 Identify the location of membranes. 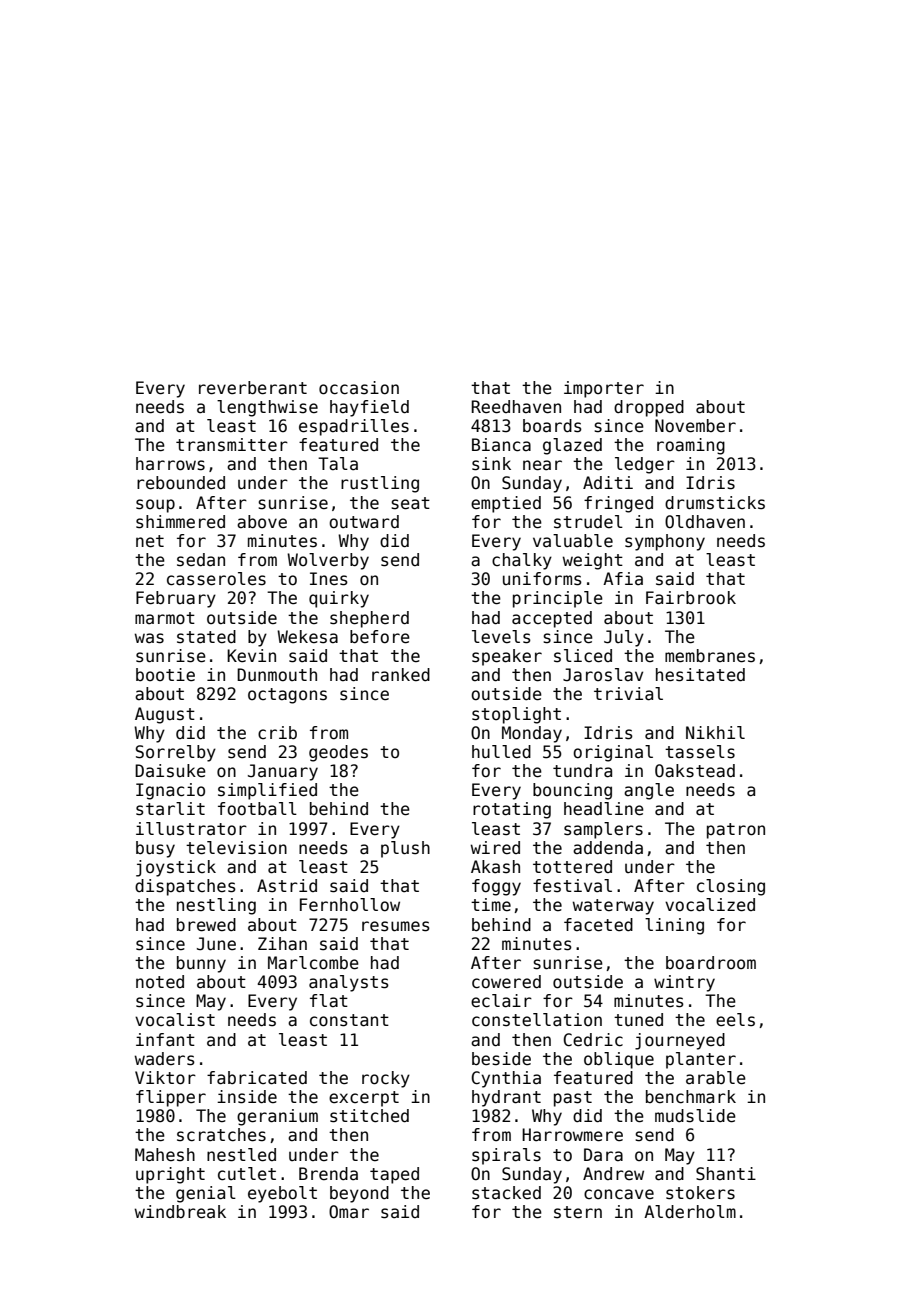
(710, 656).
